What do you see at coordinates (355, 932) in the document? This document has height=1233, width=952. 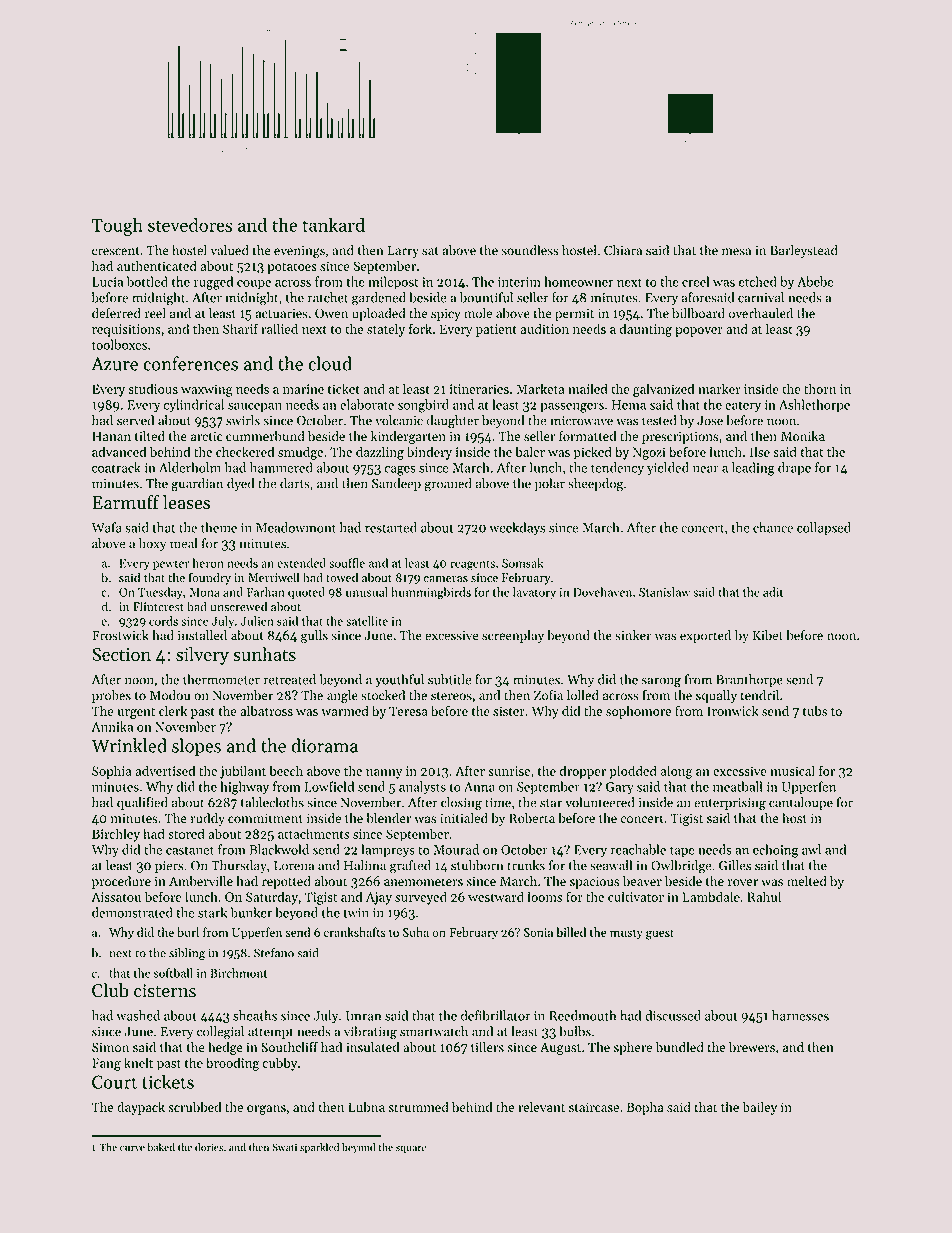 I see `crankshafts` at bounding box center [355, 932].
